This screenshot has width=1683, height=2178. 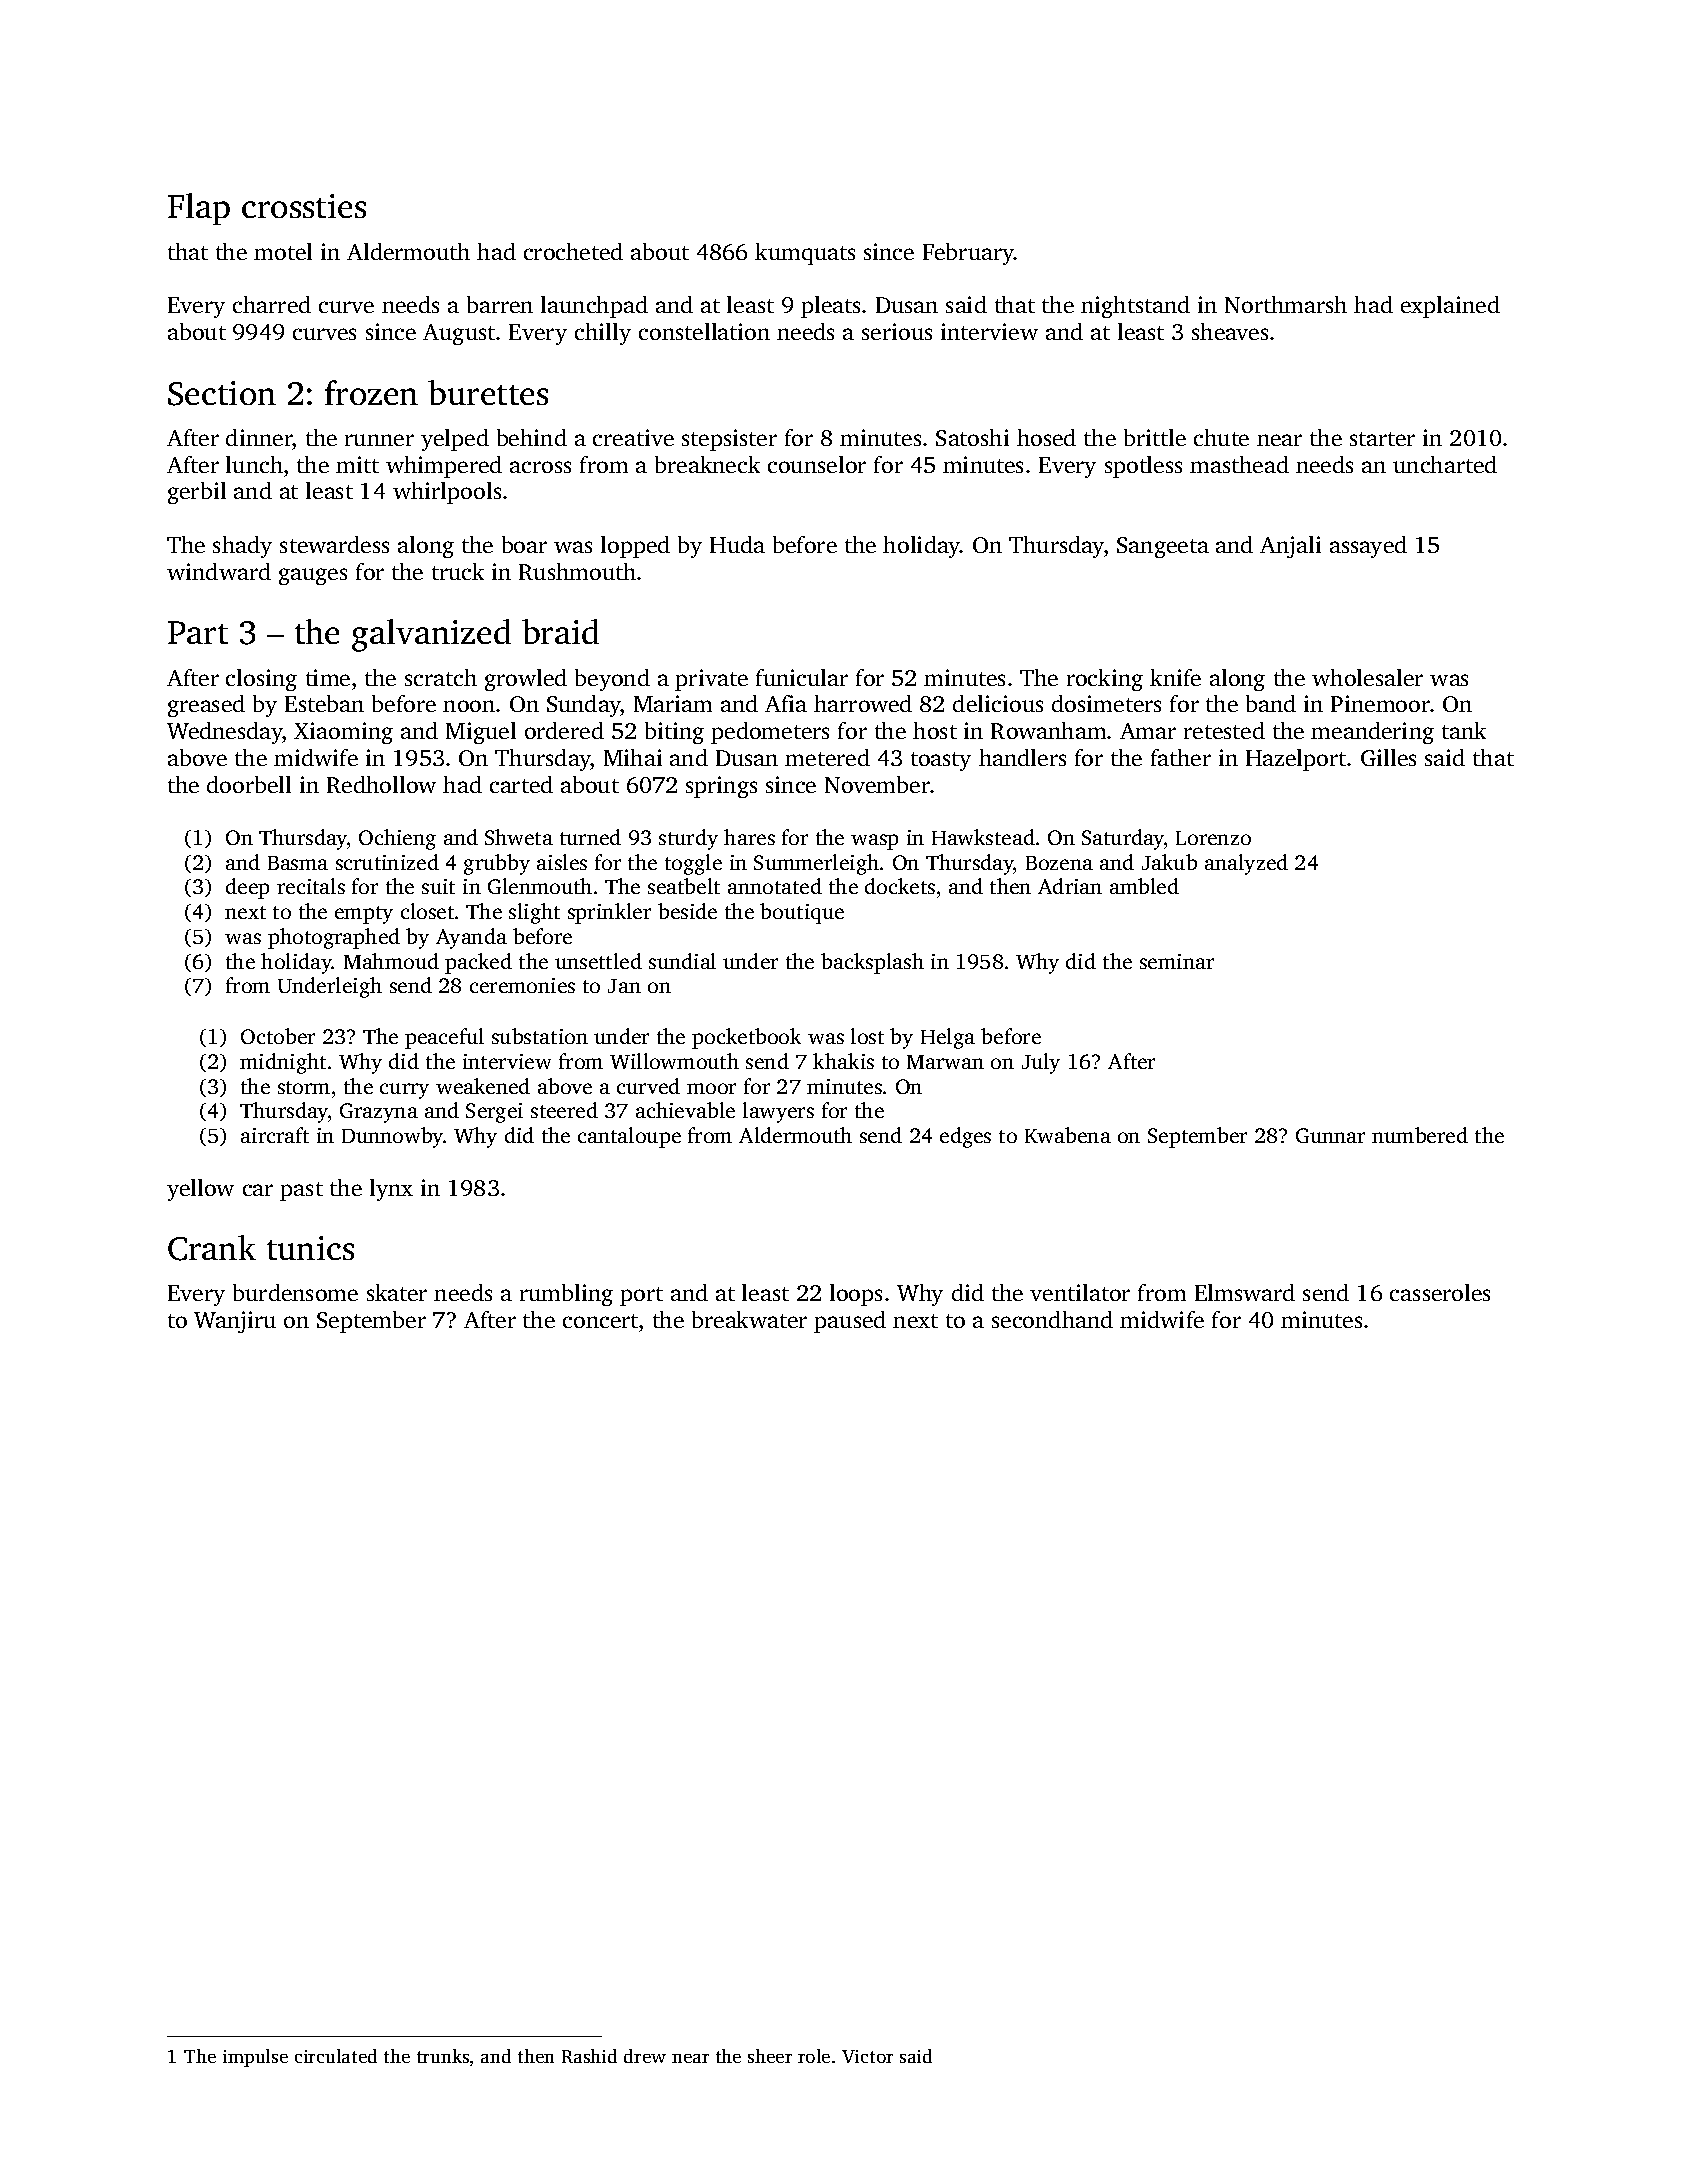 I want to click on deep, so click(x=247, y=888).
